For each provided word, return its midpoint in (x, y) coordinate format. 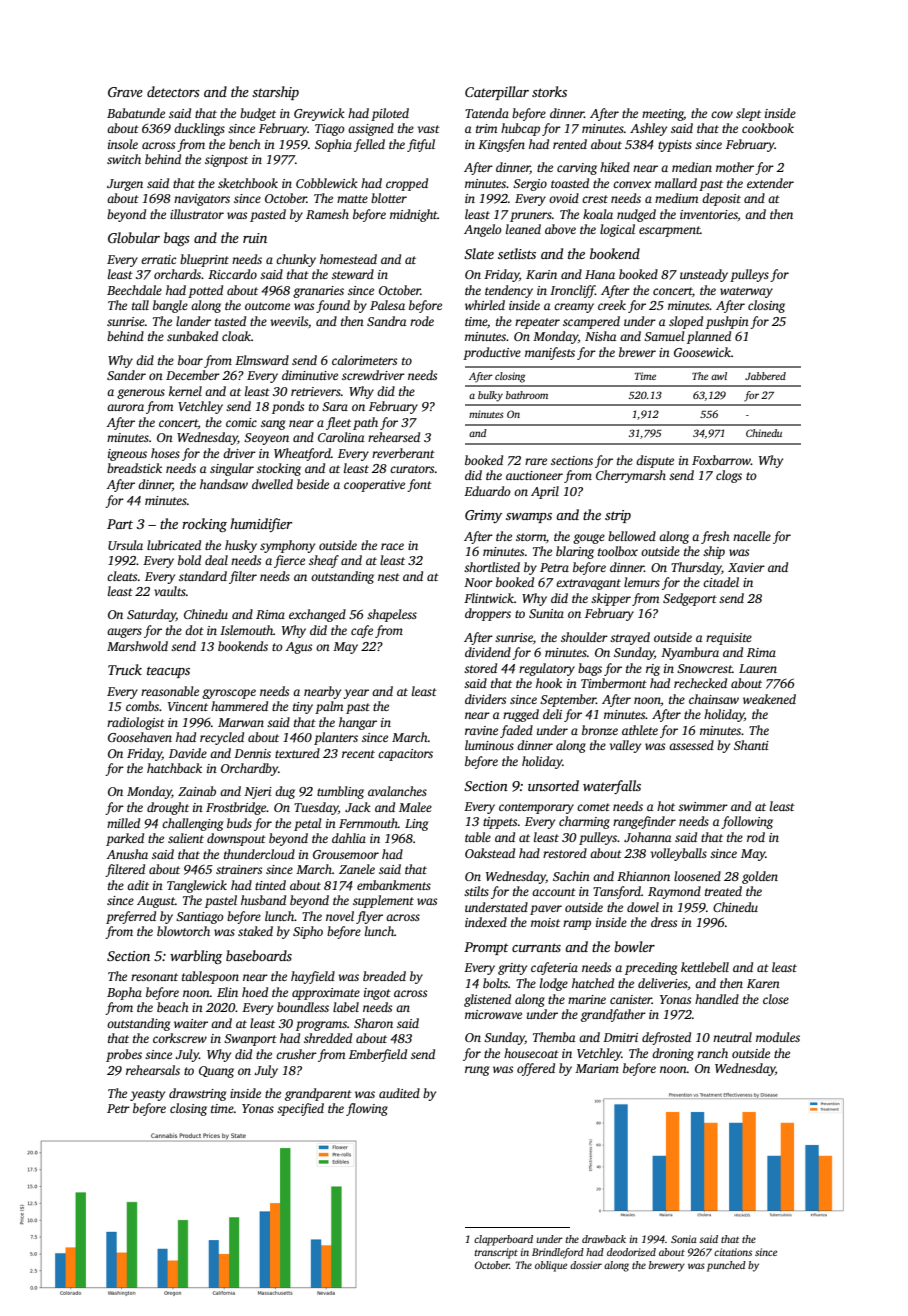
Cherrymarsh (631, 476)
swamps (529, 518)
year (356, 694)
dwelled (272, 484)
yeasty (147, 1095)
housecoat (531, 1053)
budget (258, 114)
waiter (191, 1023)
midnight (414, 215)
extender (770, 183)
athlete (640, 730)
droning (673, 1054)
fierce (289, 561)
